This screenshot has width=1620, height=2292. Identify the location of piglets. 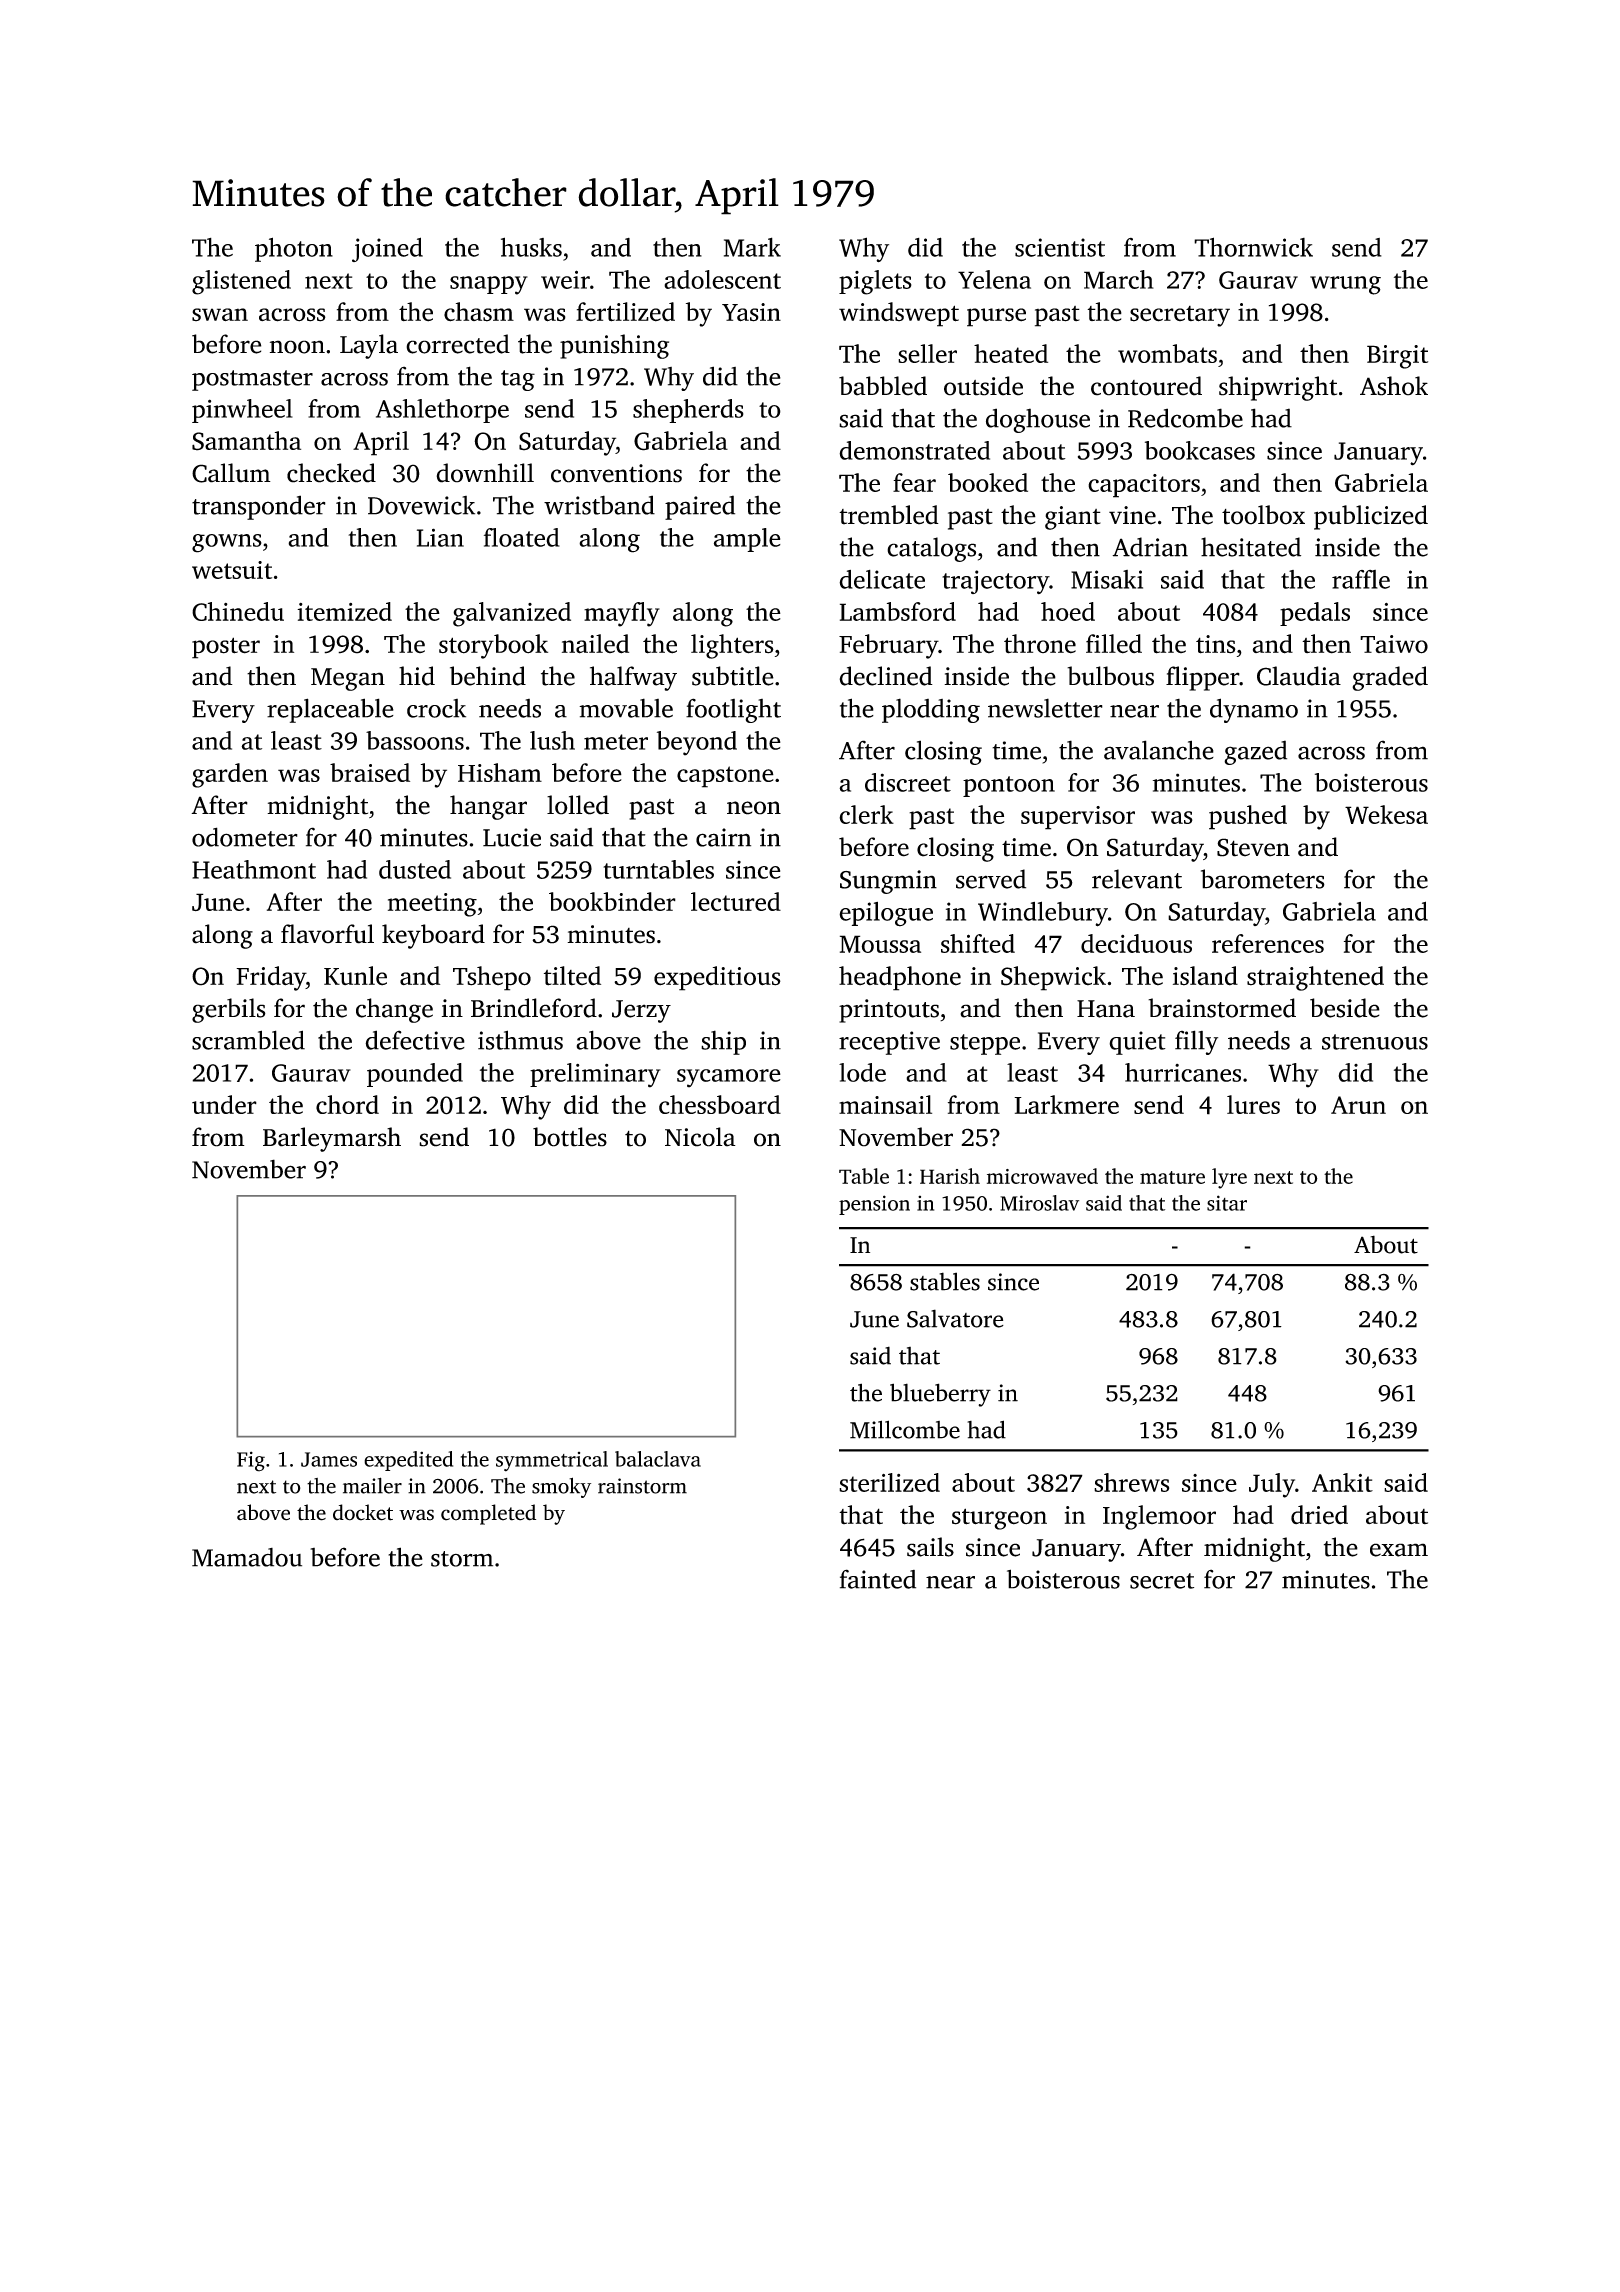
(875, 282).
